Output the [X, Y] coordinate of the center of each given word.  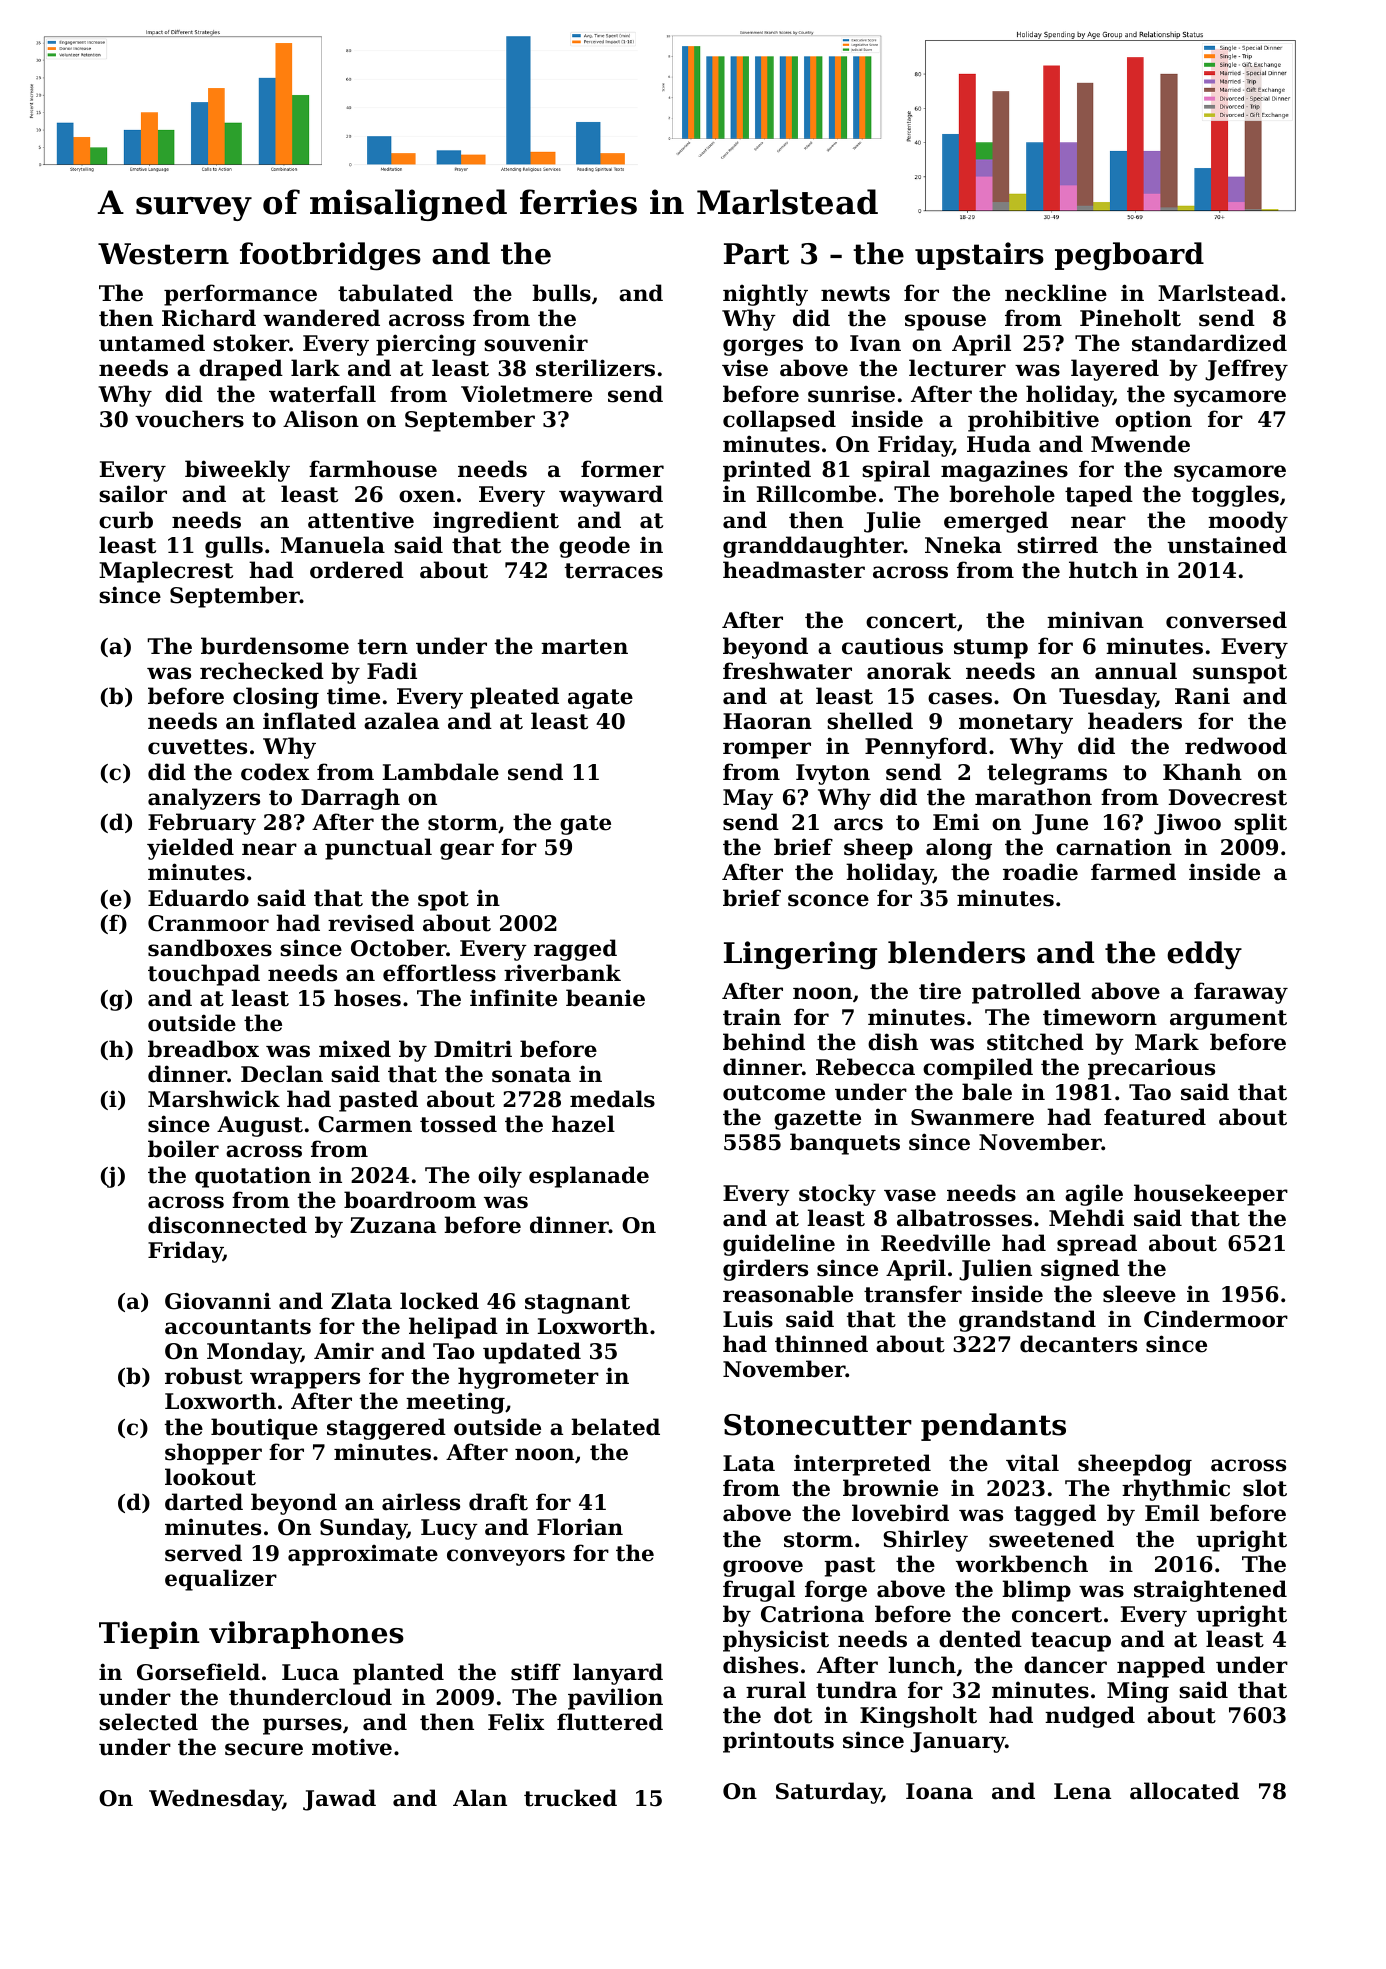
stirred [1057, 545]
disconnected [227, 1225]
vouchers [189, 419]
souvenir [536, 343]
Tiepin [149, 1635]
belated [615, 1427]
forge [836, 1591]
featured [1155, 1117]
